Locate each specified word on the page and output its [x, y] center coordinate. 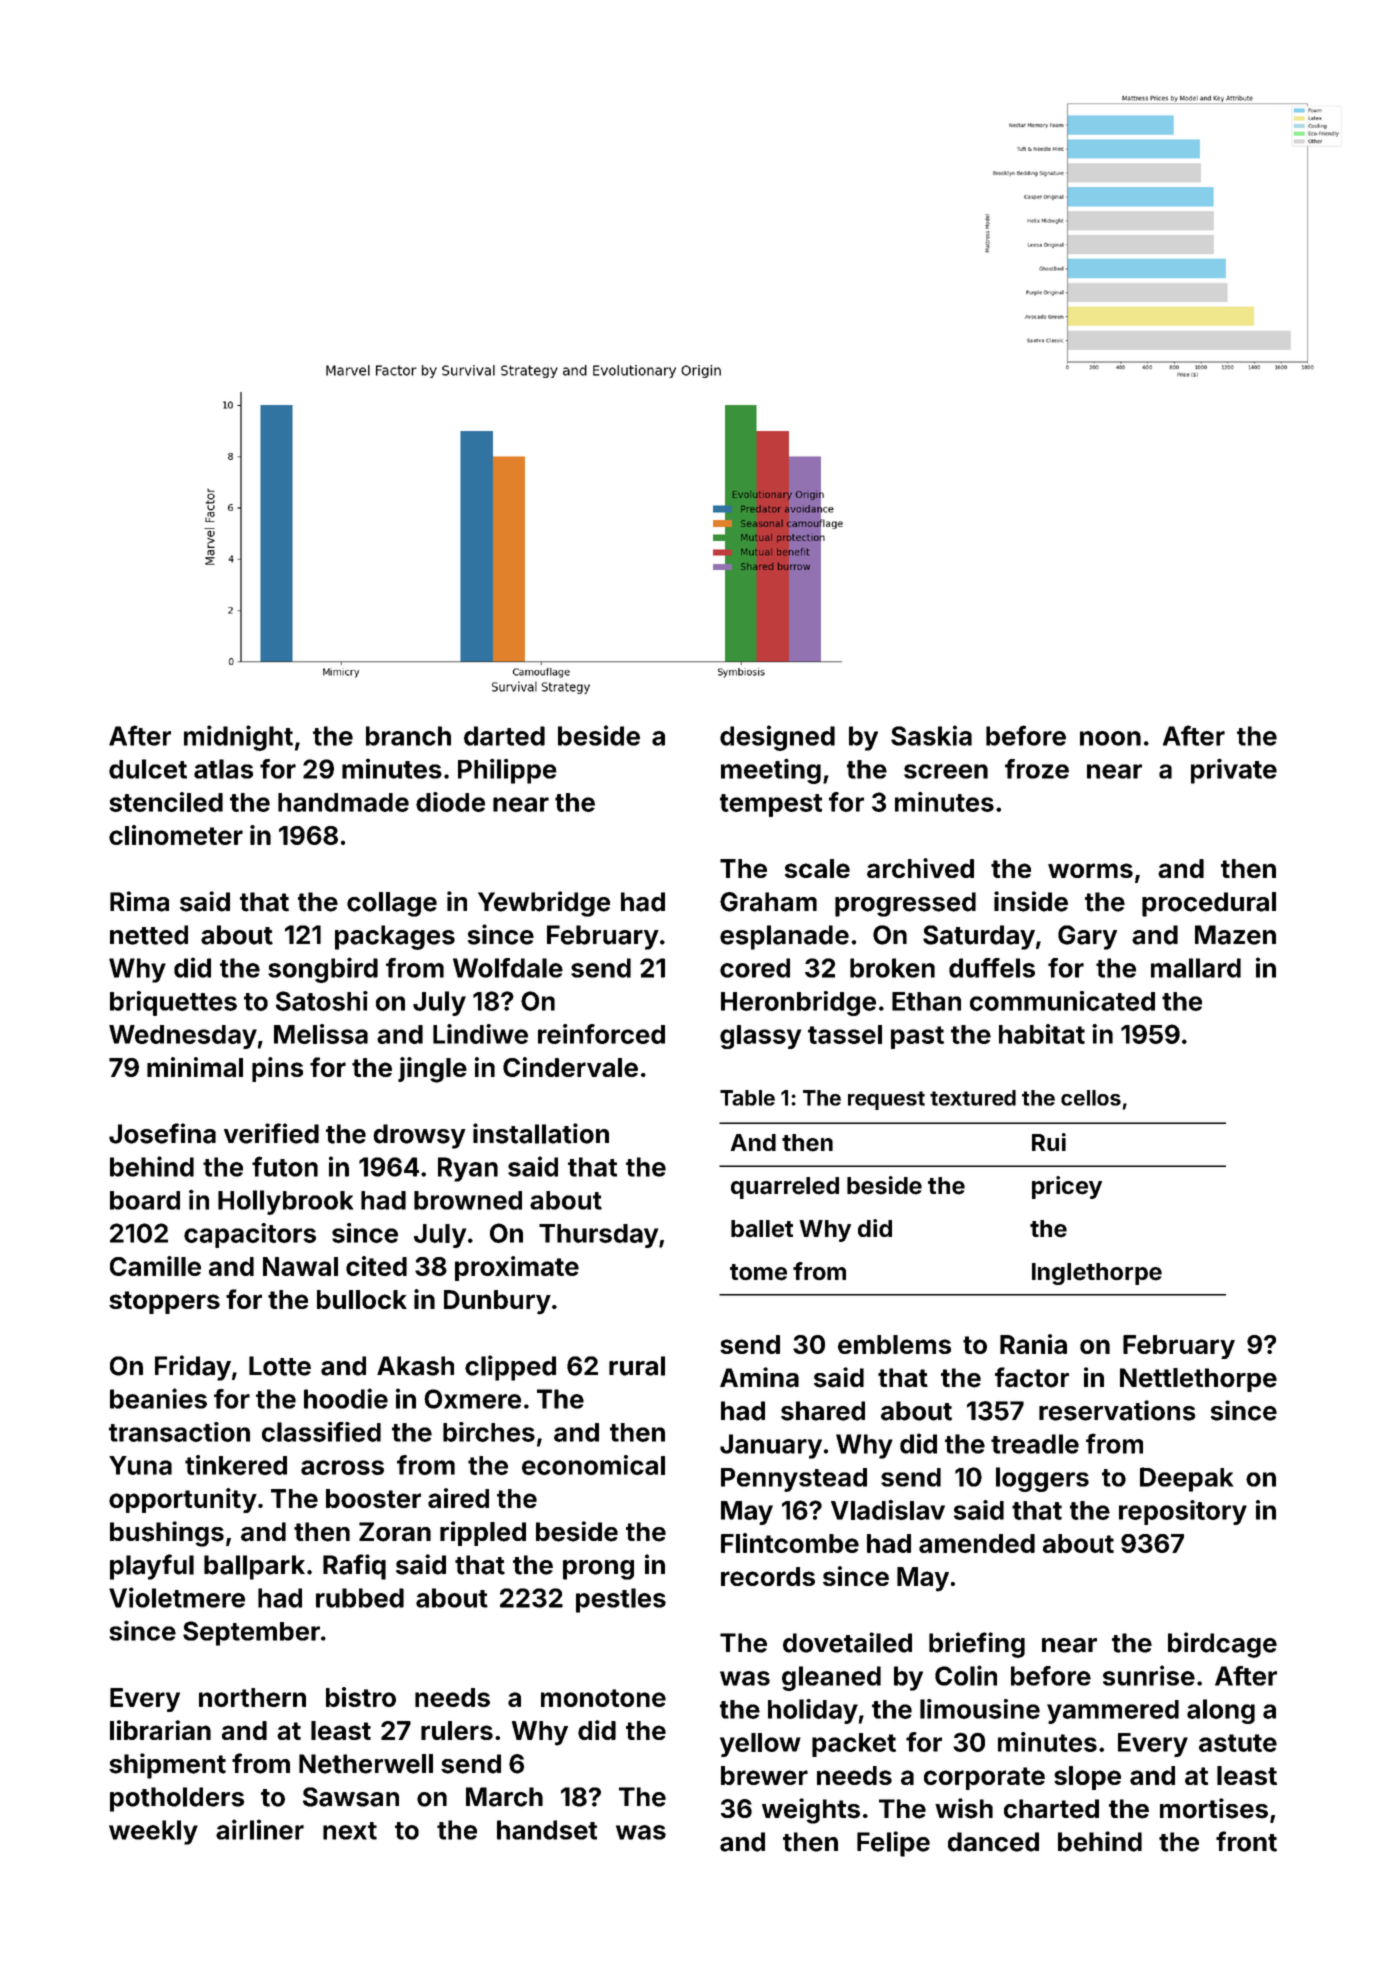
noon [1110, 738]
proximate [517, 1268]
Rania [1033, 1344]
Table [747, 1098]
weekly [153, 1832]
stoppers [164, 1302]
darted [504, 736]
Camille [155, 1266]
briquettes [173, 1003]
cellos [1091, 1098]
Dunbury [497, 1302]
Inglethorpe [1097, 1274]
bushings [167, 1534]
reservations [1117, 1410]
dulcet [148, 769]
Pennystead [794, 1480]
